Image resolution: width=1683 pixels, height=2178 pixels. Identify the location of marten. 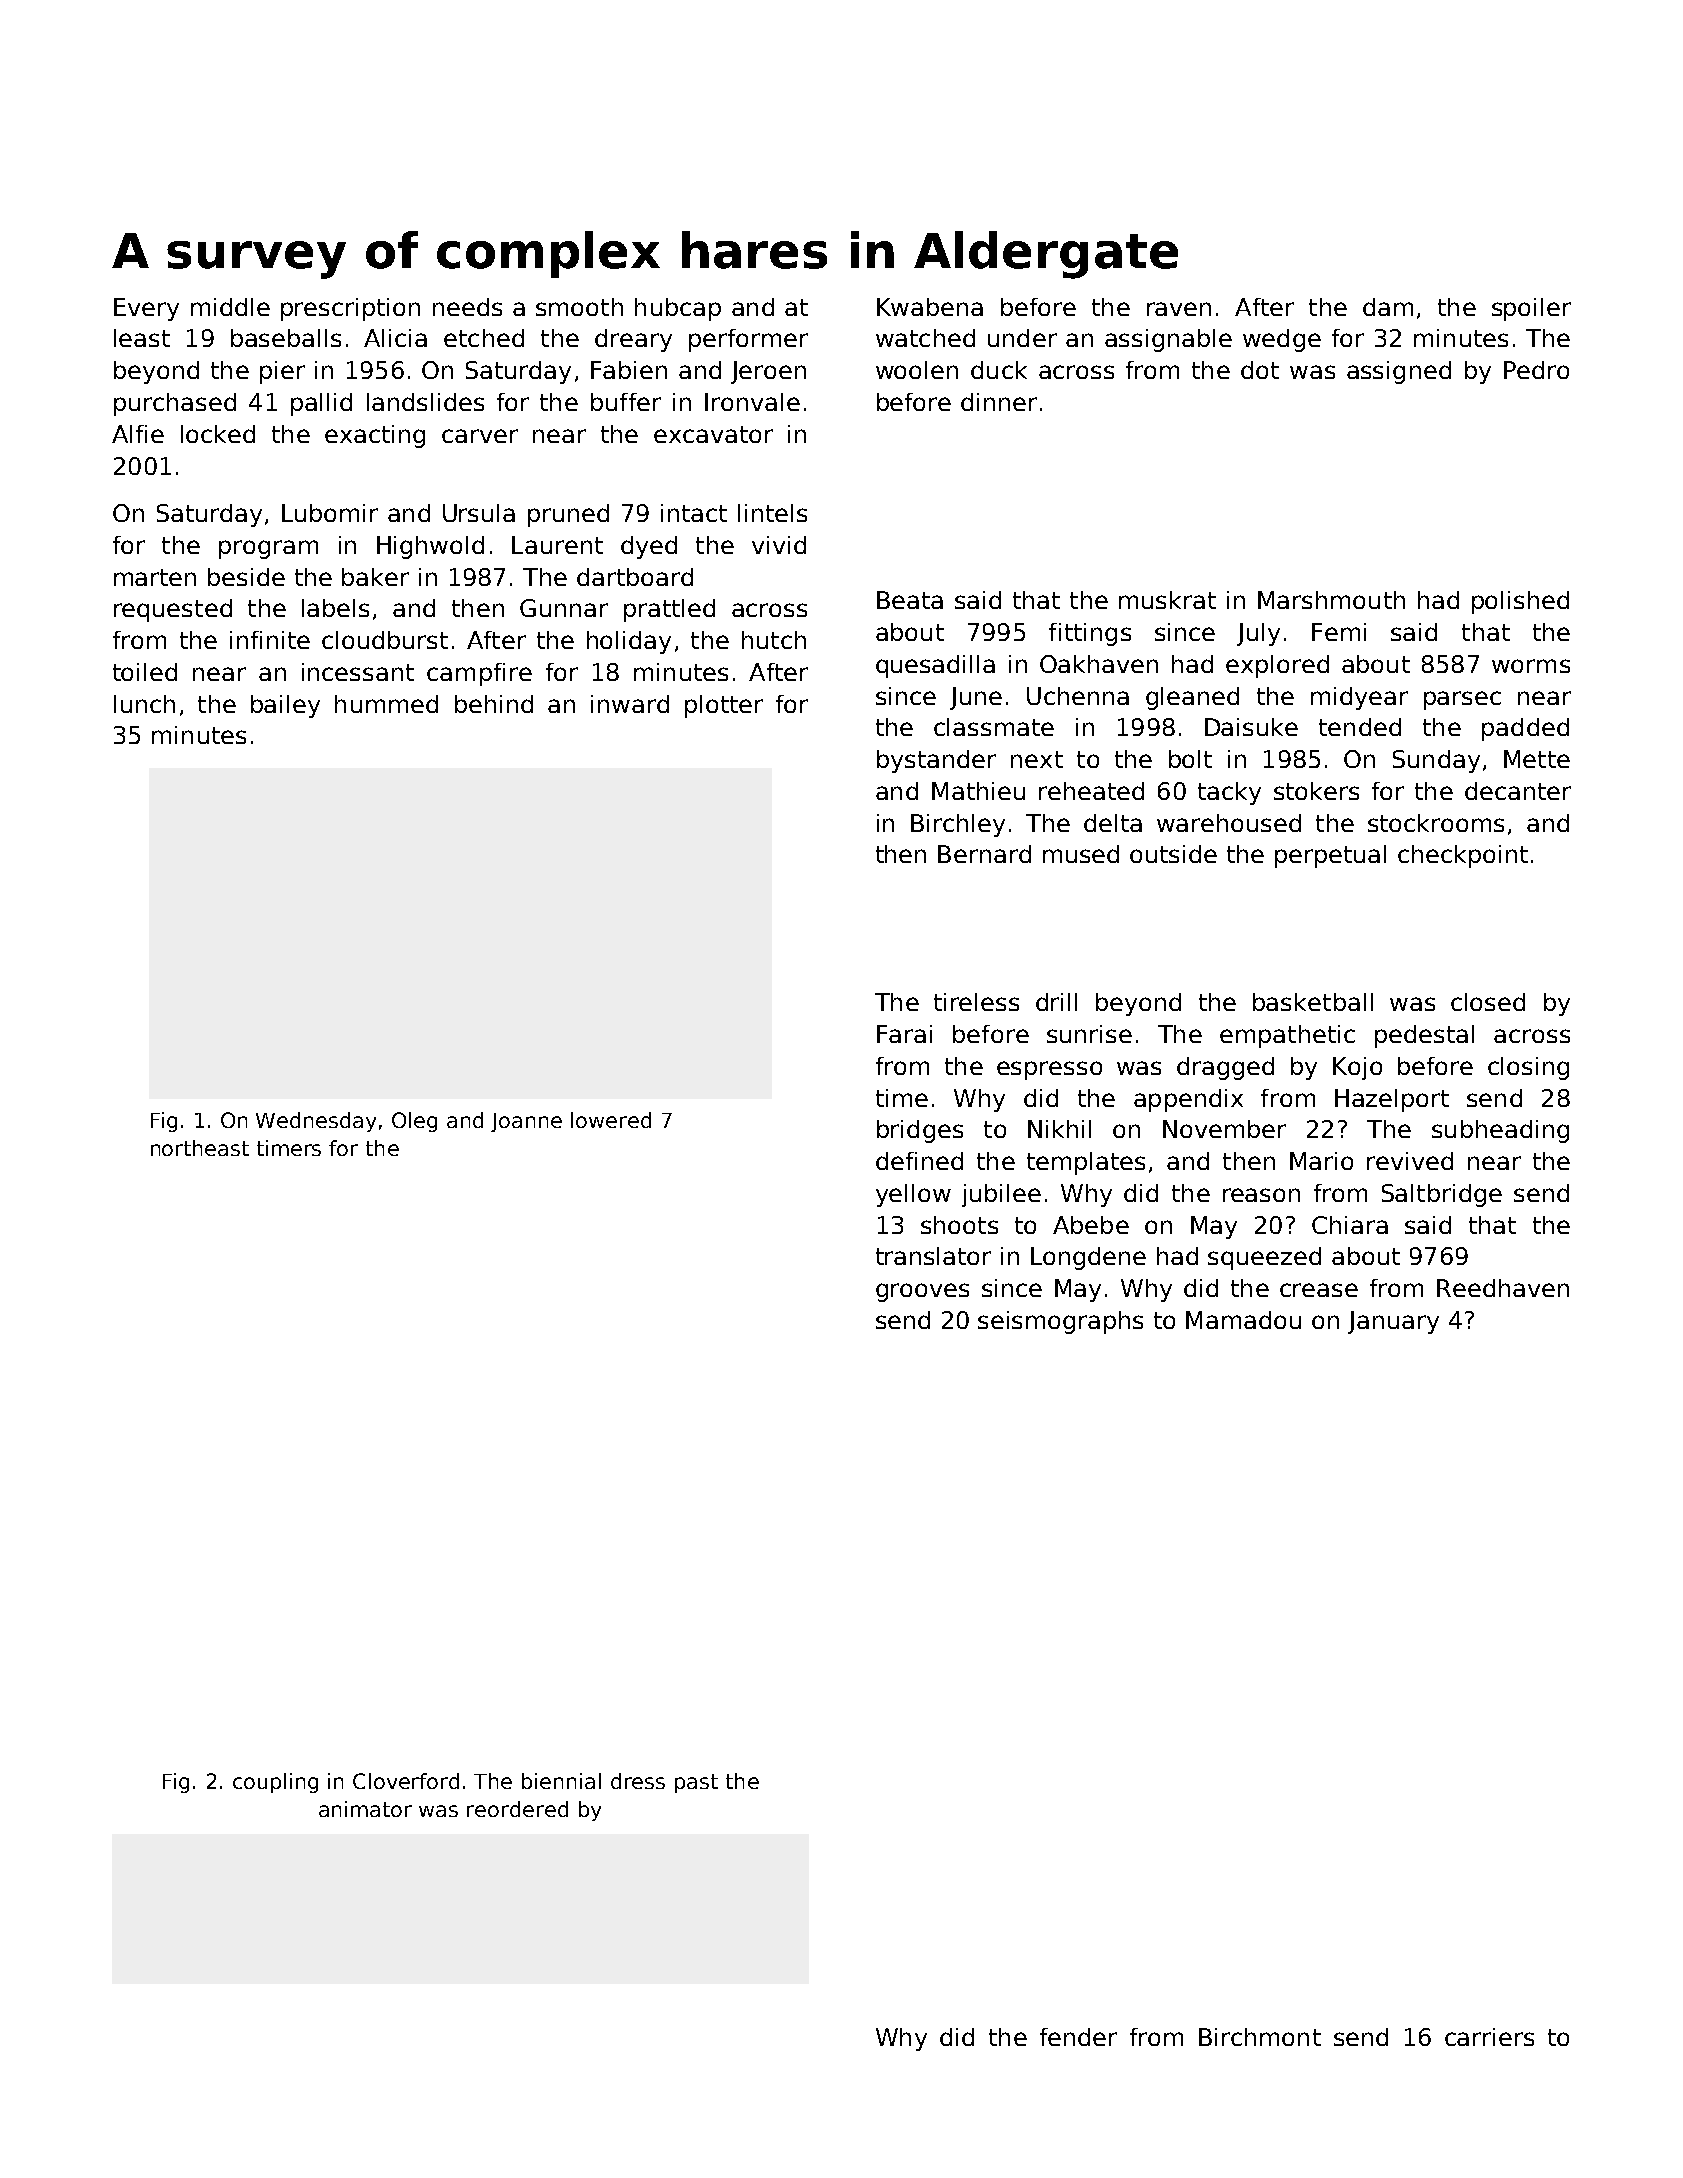
(155, 577).
